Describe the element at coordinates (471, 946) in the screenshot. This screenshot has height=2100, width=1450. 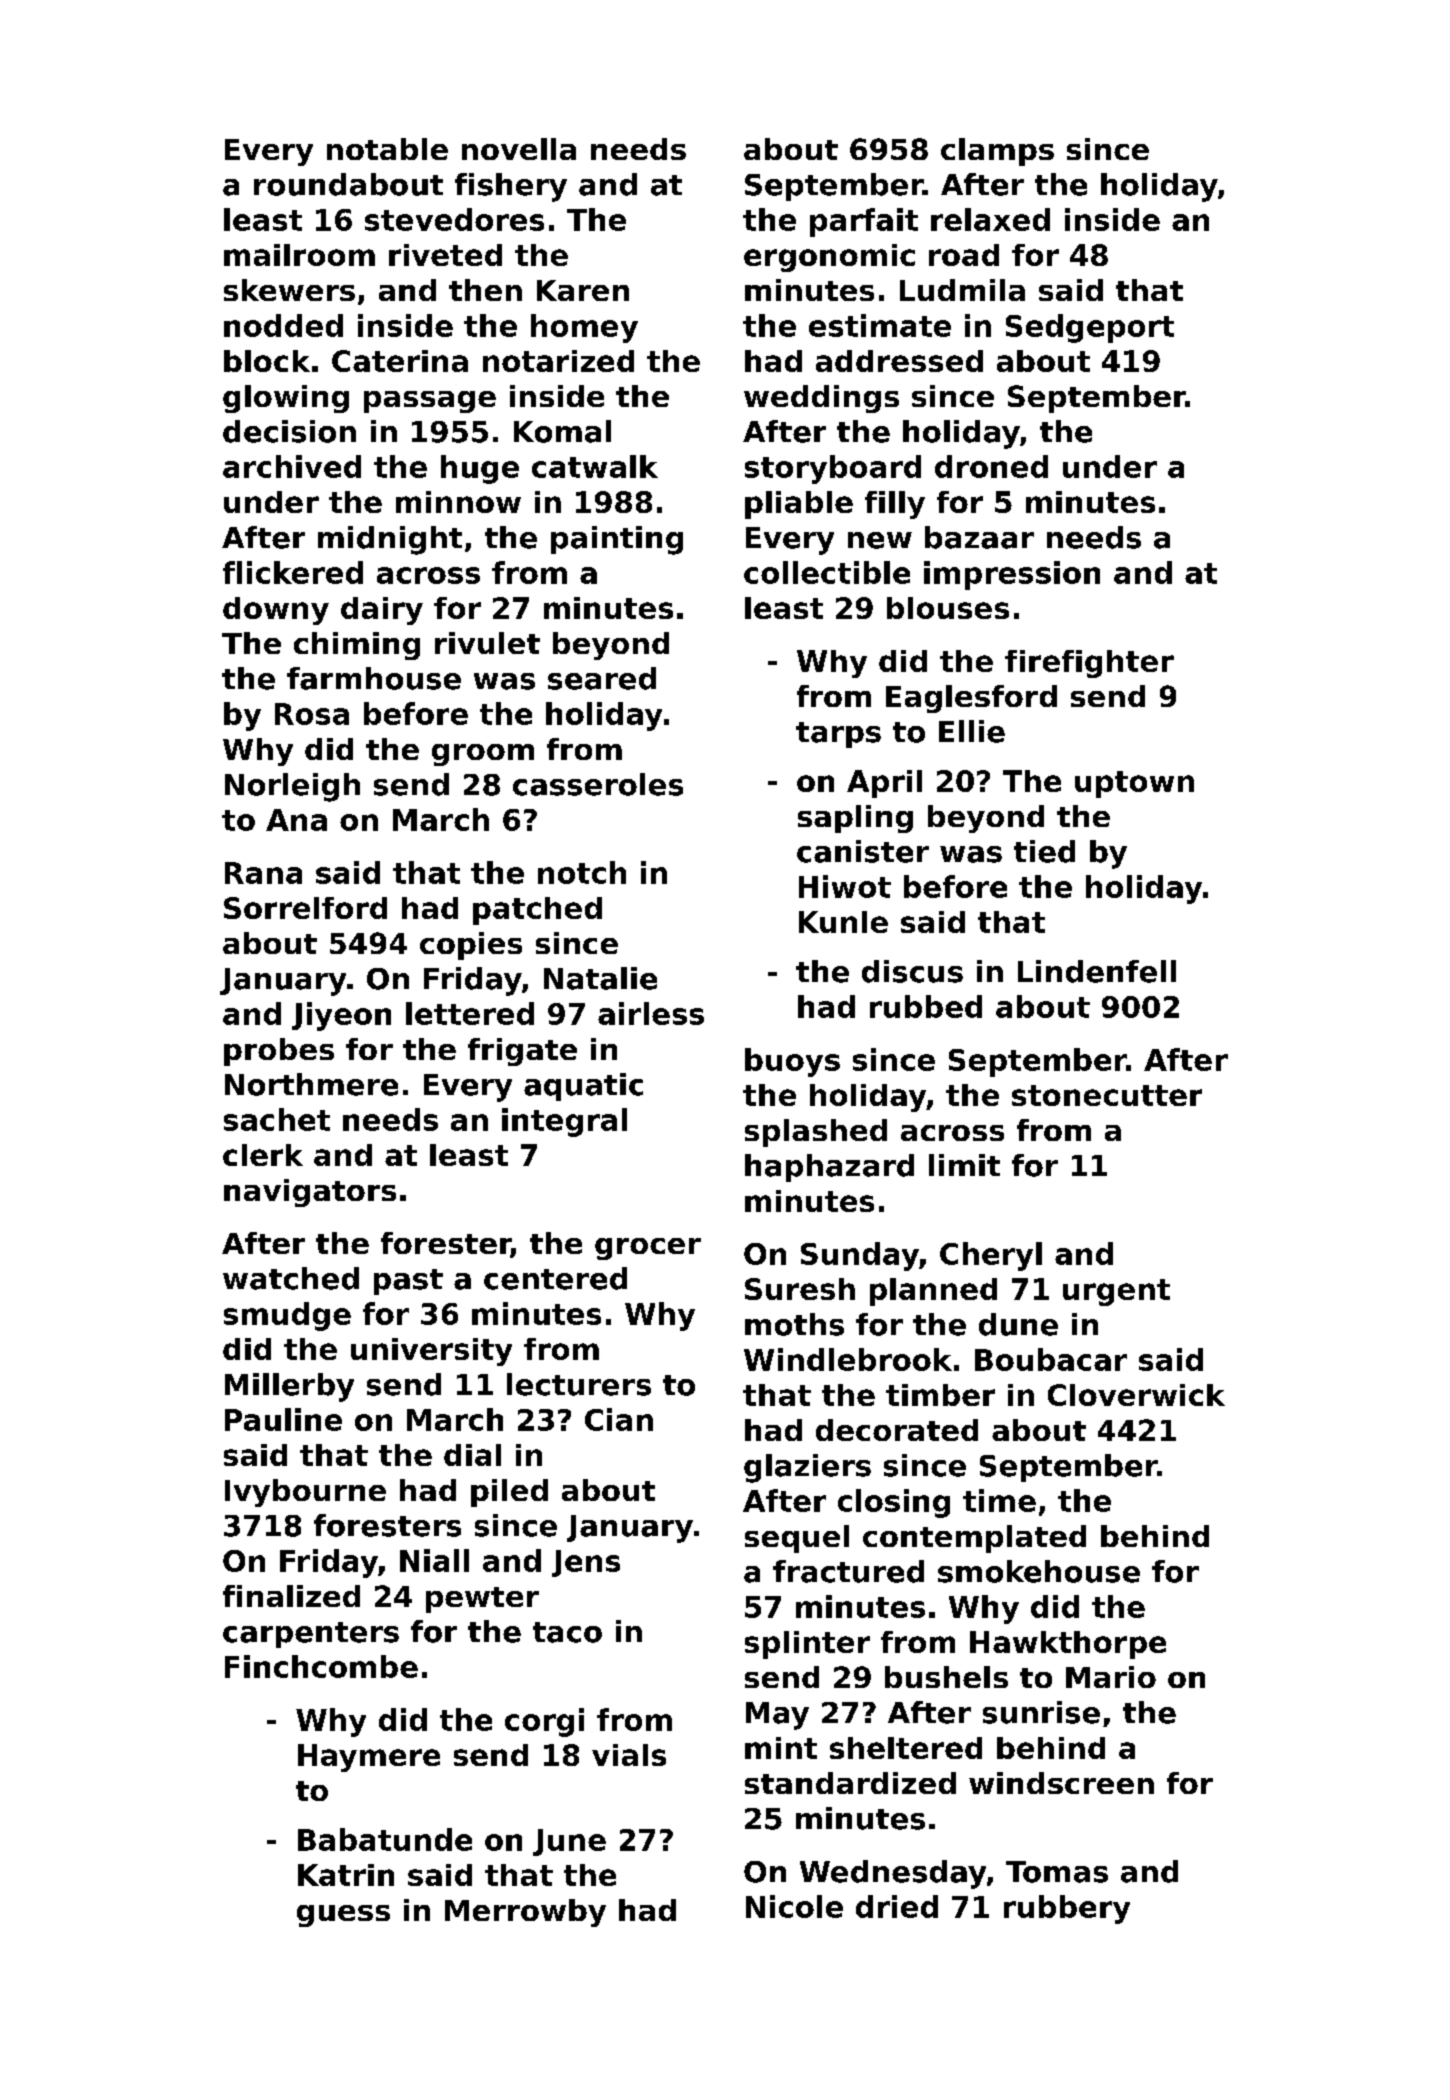
I see `copies` at that location.
